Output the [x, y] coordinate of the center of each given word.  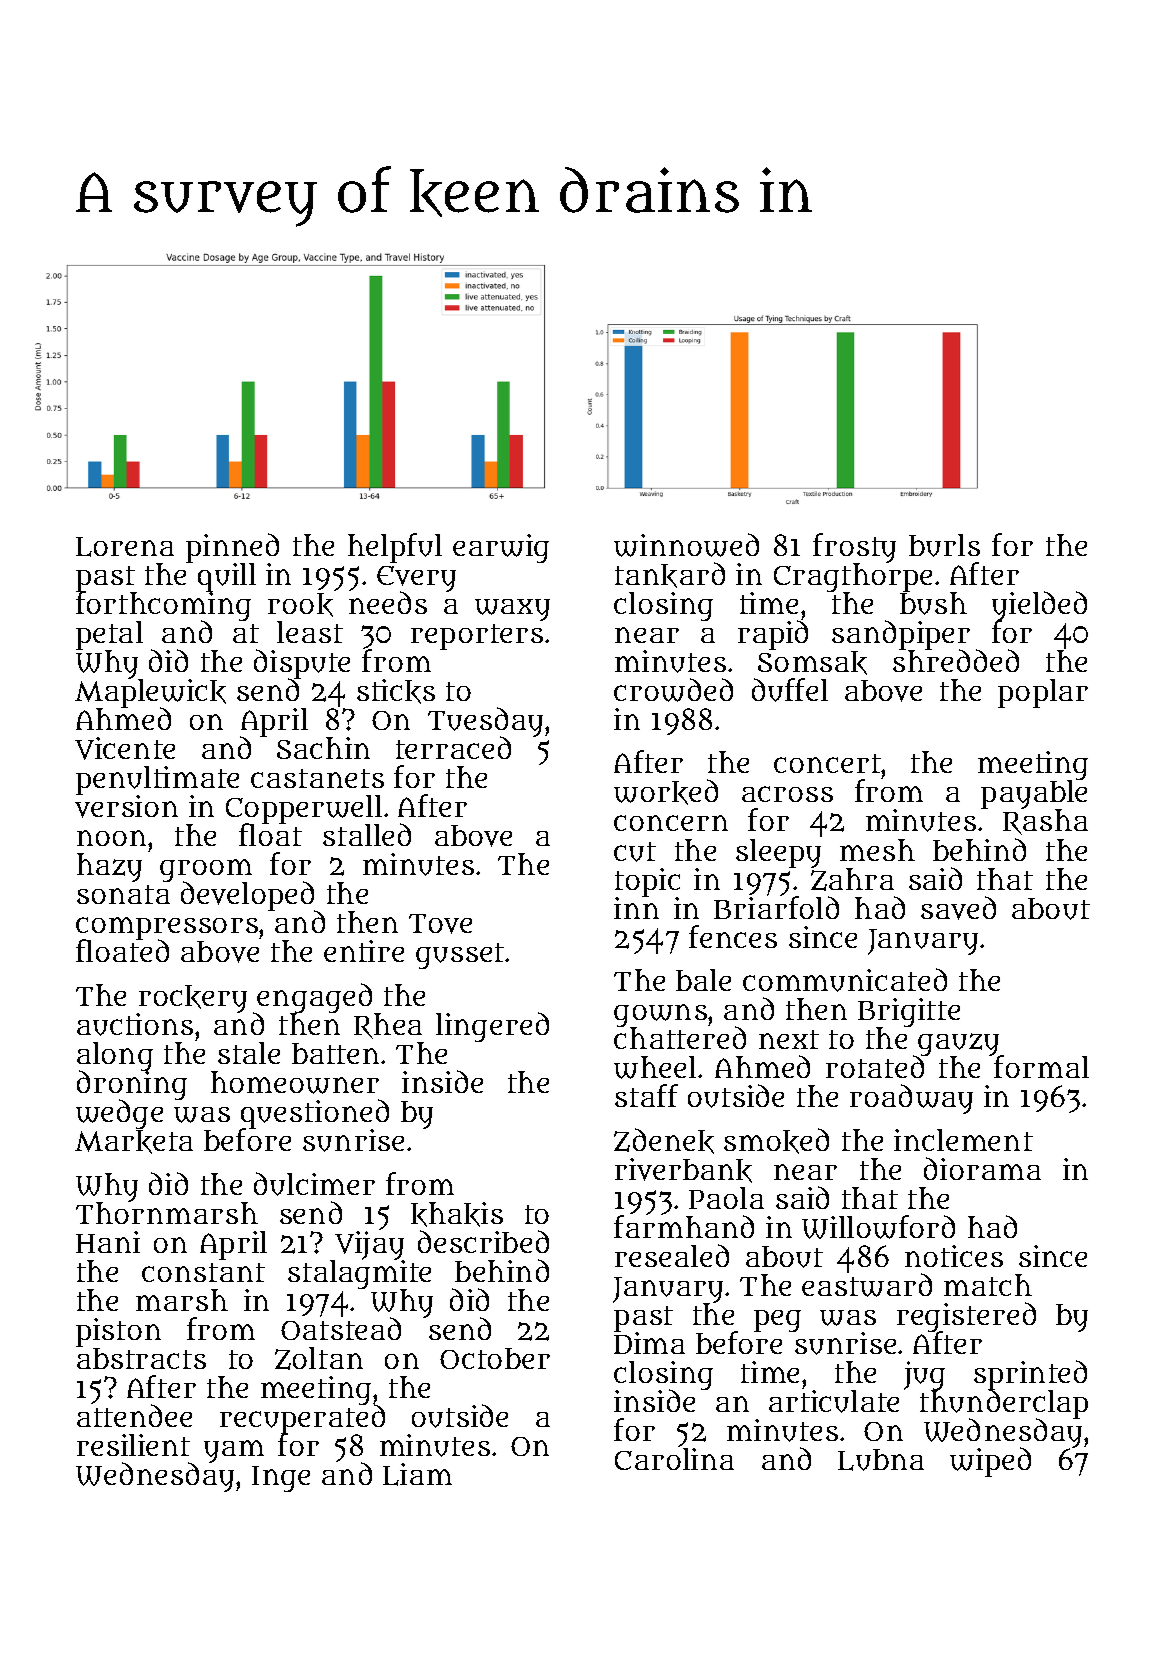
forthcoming [163, 606]
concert [827, 763]
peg [777, 1321]
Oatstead [341, 1329]
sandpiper [901, 635]
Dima [649, 1343]
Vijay [369, 1245]
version [126, 806]
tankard [670, 575]
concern [671, 823]
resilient [133, 1445]
